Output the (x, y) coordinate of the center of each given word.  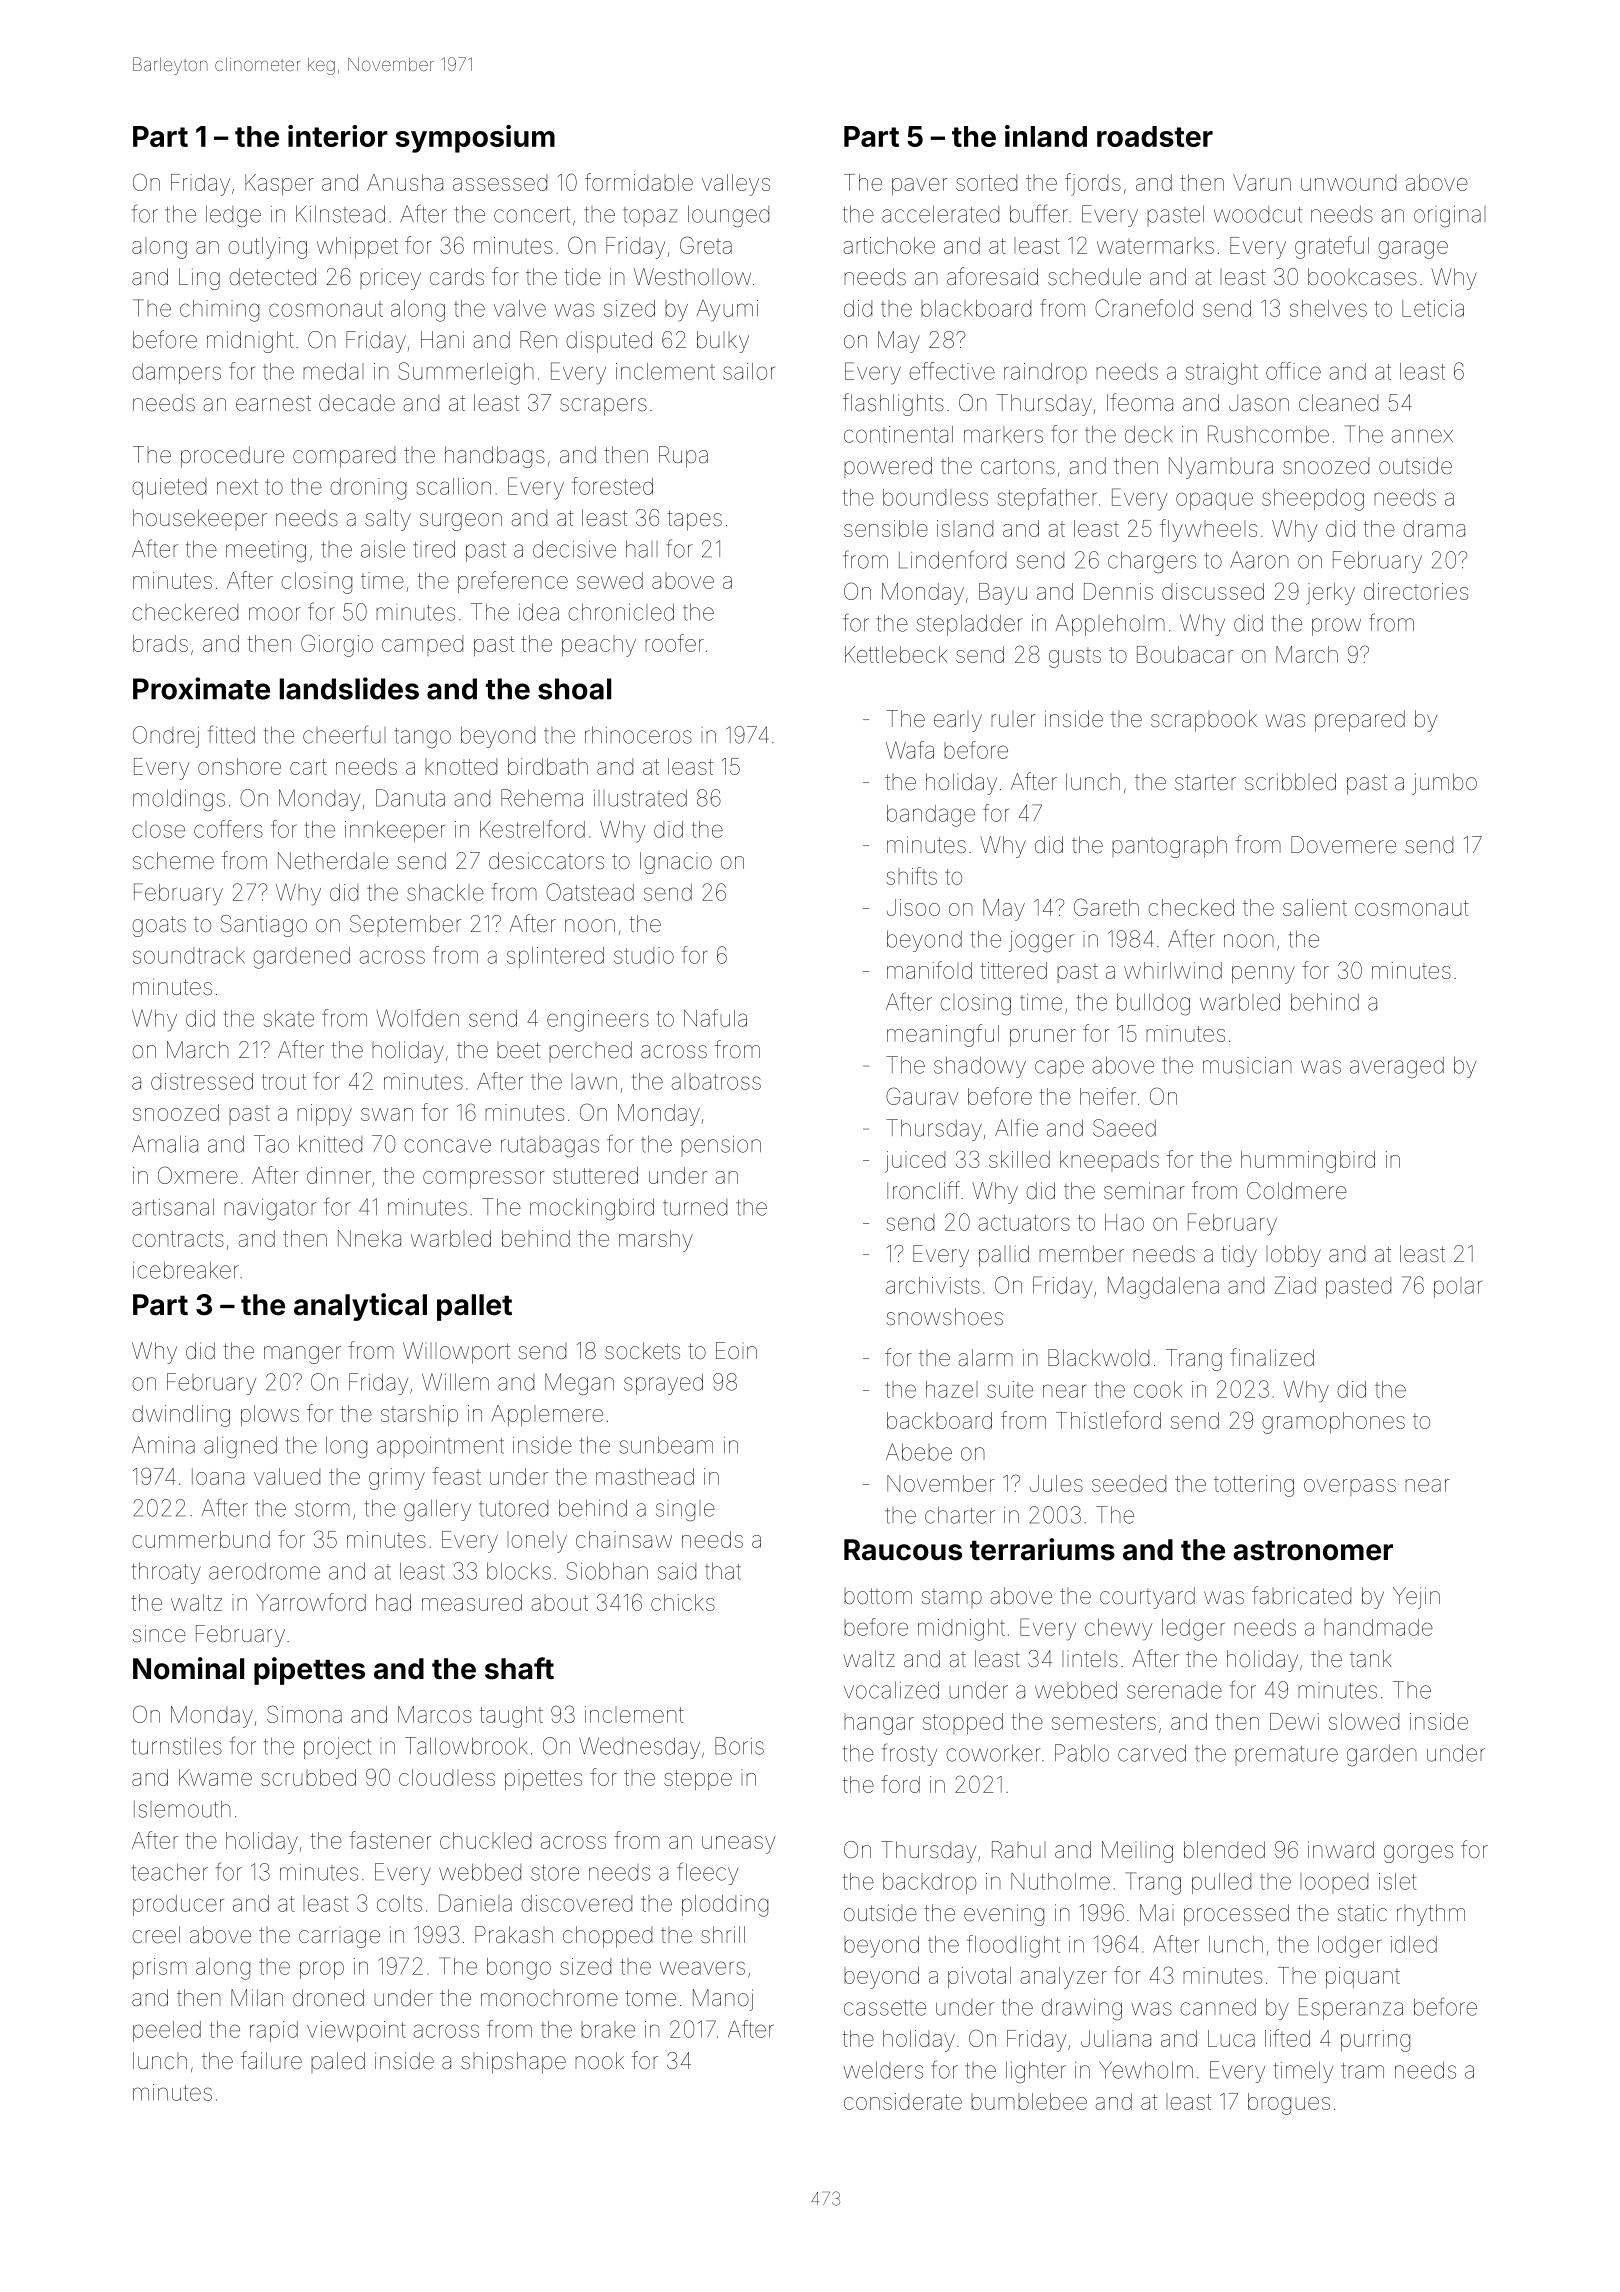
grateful (1332, 247)
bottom (878, 1596)
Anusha (405, 182)
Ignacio (676, 863)
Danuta (410, 798)
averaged (1397, 1067)
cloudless (447, 1777)
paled (338, 2062)
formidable (639, 182)
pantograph (1169, 847)
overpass (1350, 1487)
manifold (929, 970)
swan (387, 1114)
